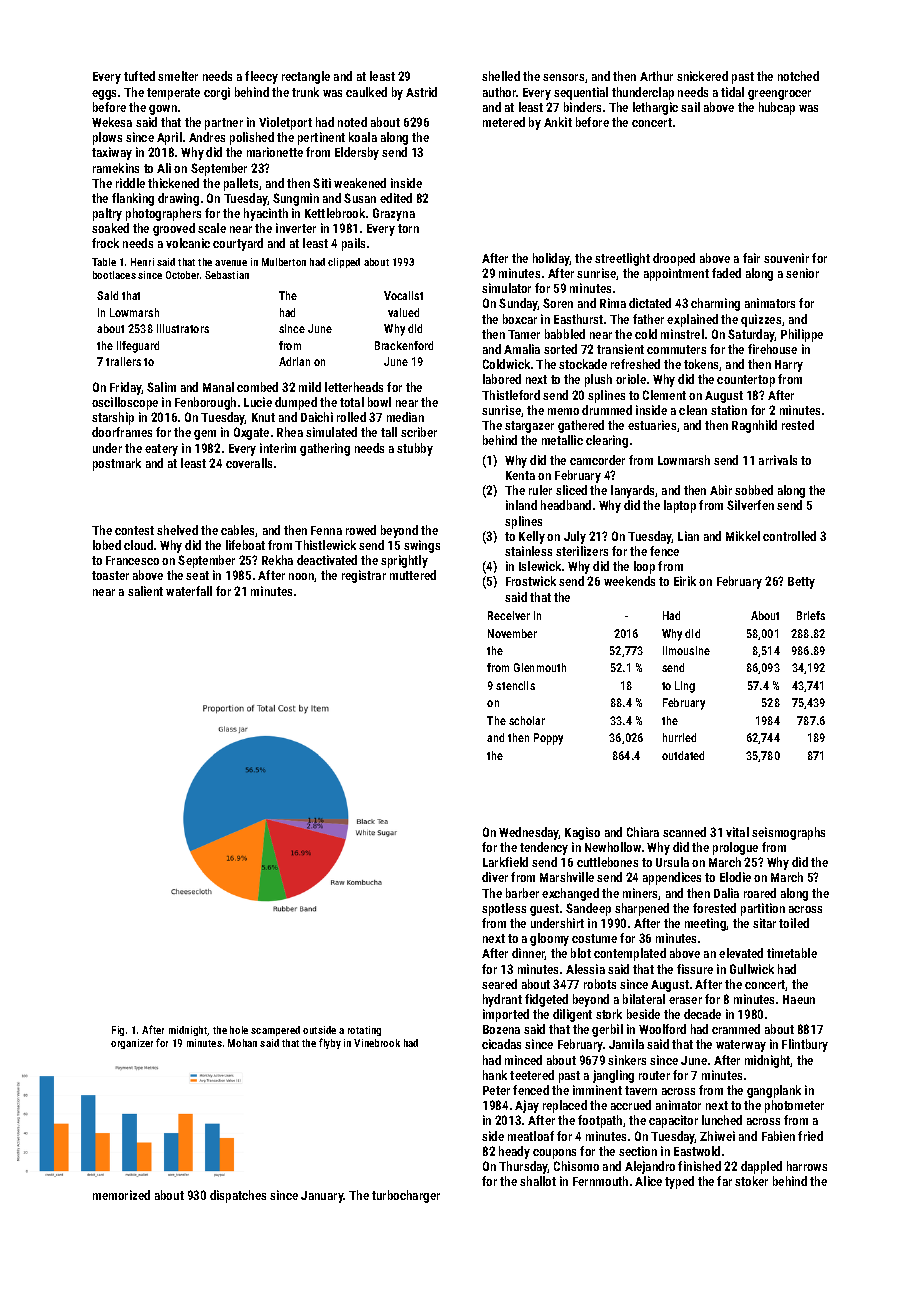 Image resolution: width=924 pixels, height=1308 pixels. I want to click on fleecy, so click(261, 77).
